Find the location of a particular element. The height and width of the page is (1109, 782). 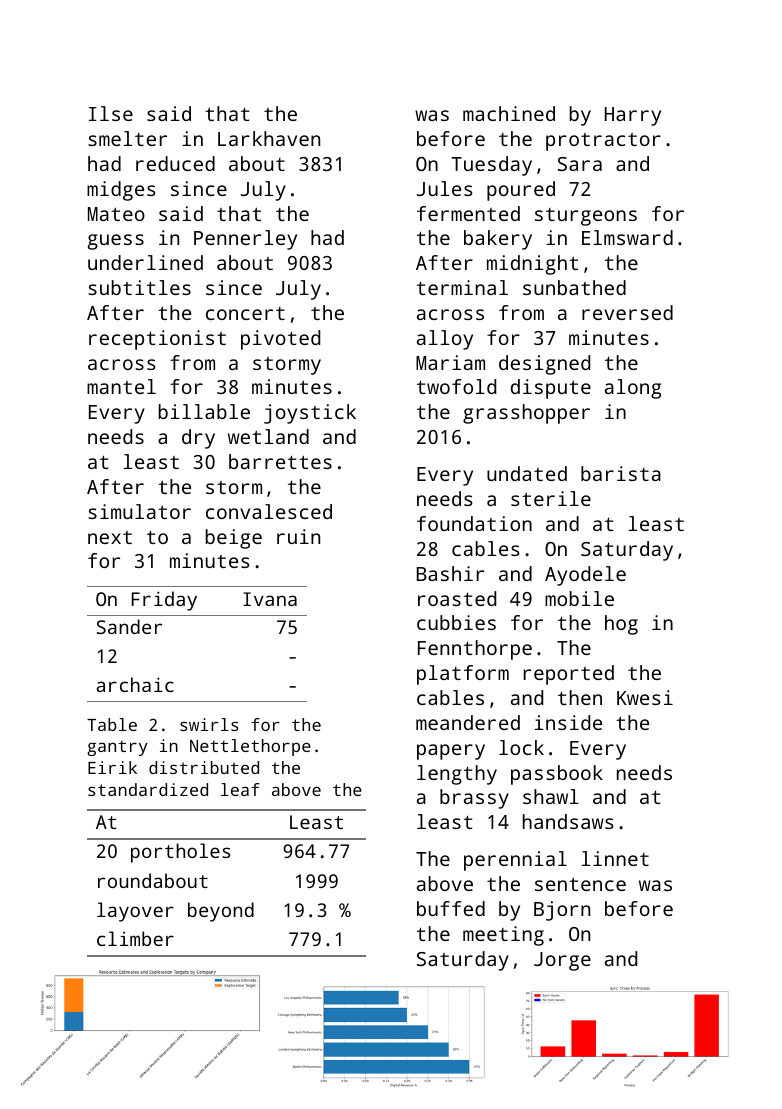

climber is located at coordinates (135, 938).
